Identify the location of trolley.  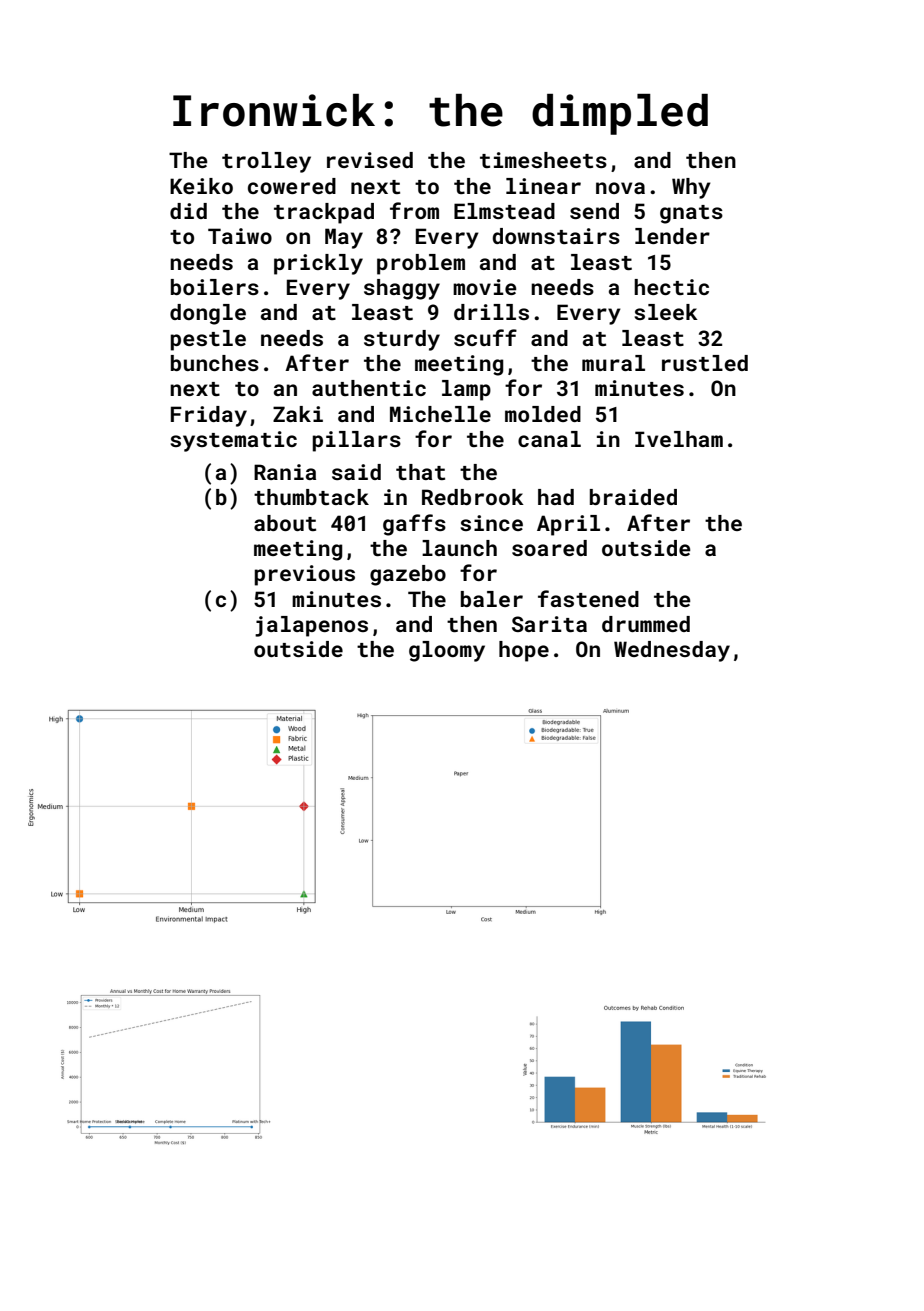
(266, 162).
